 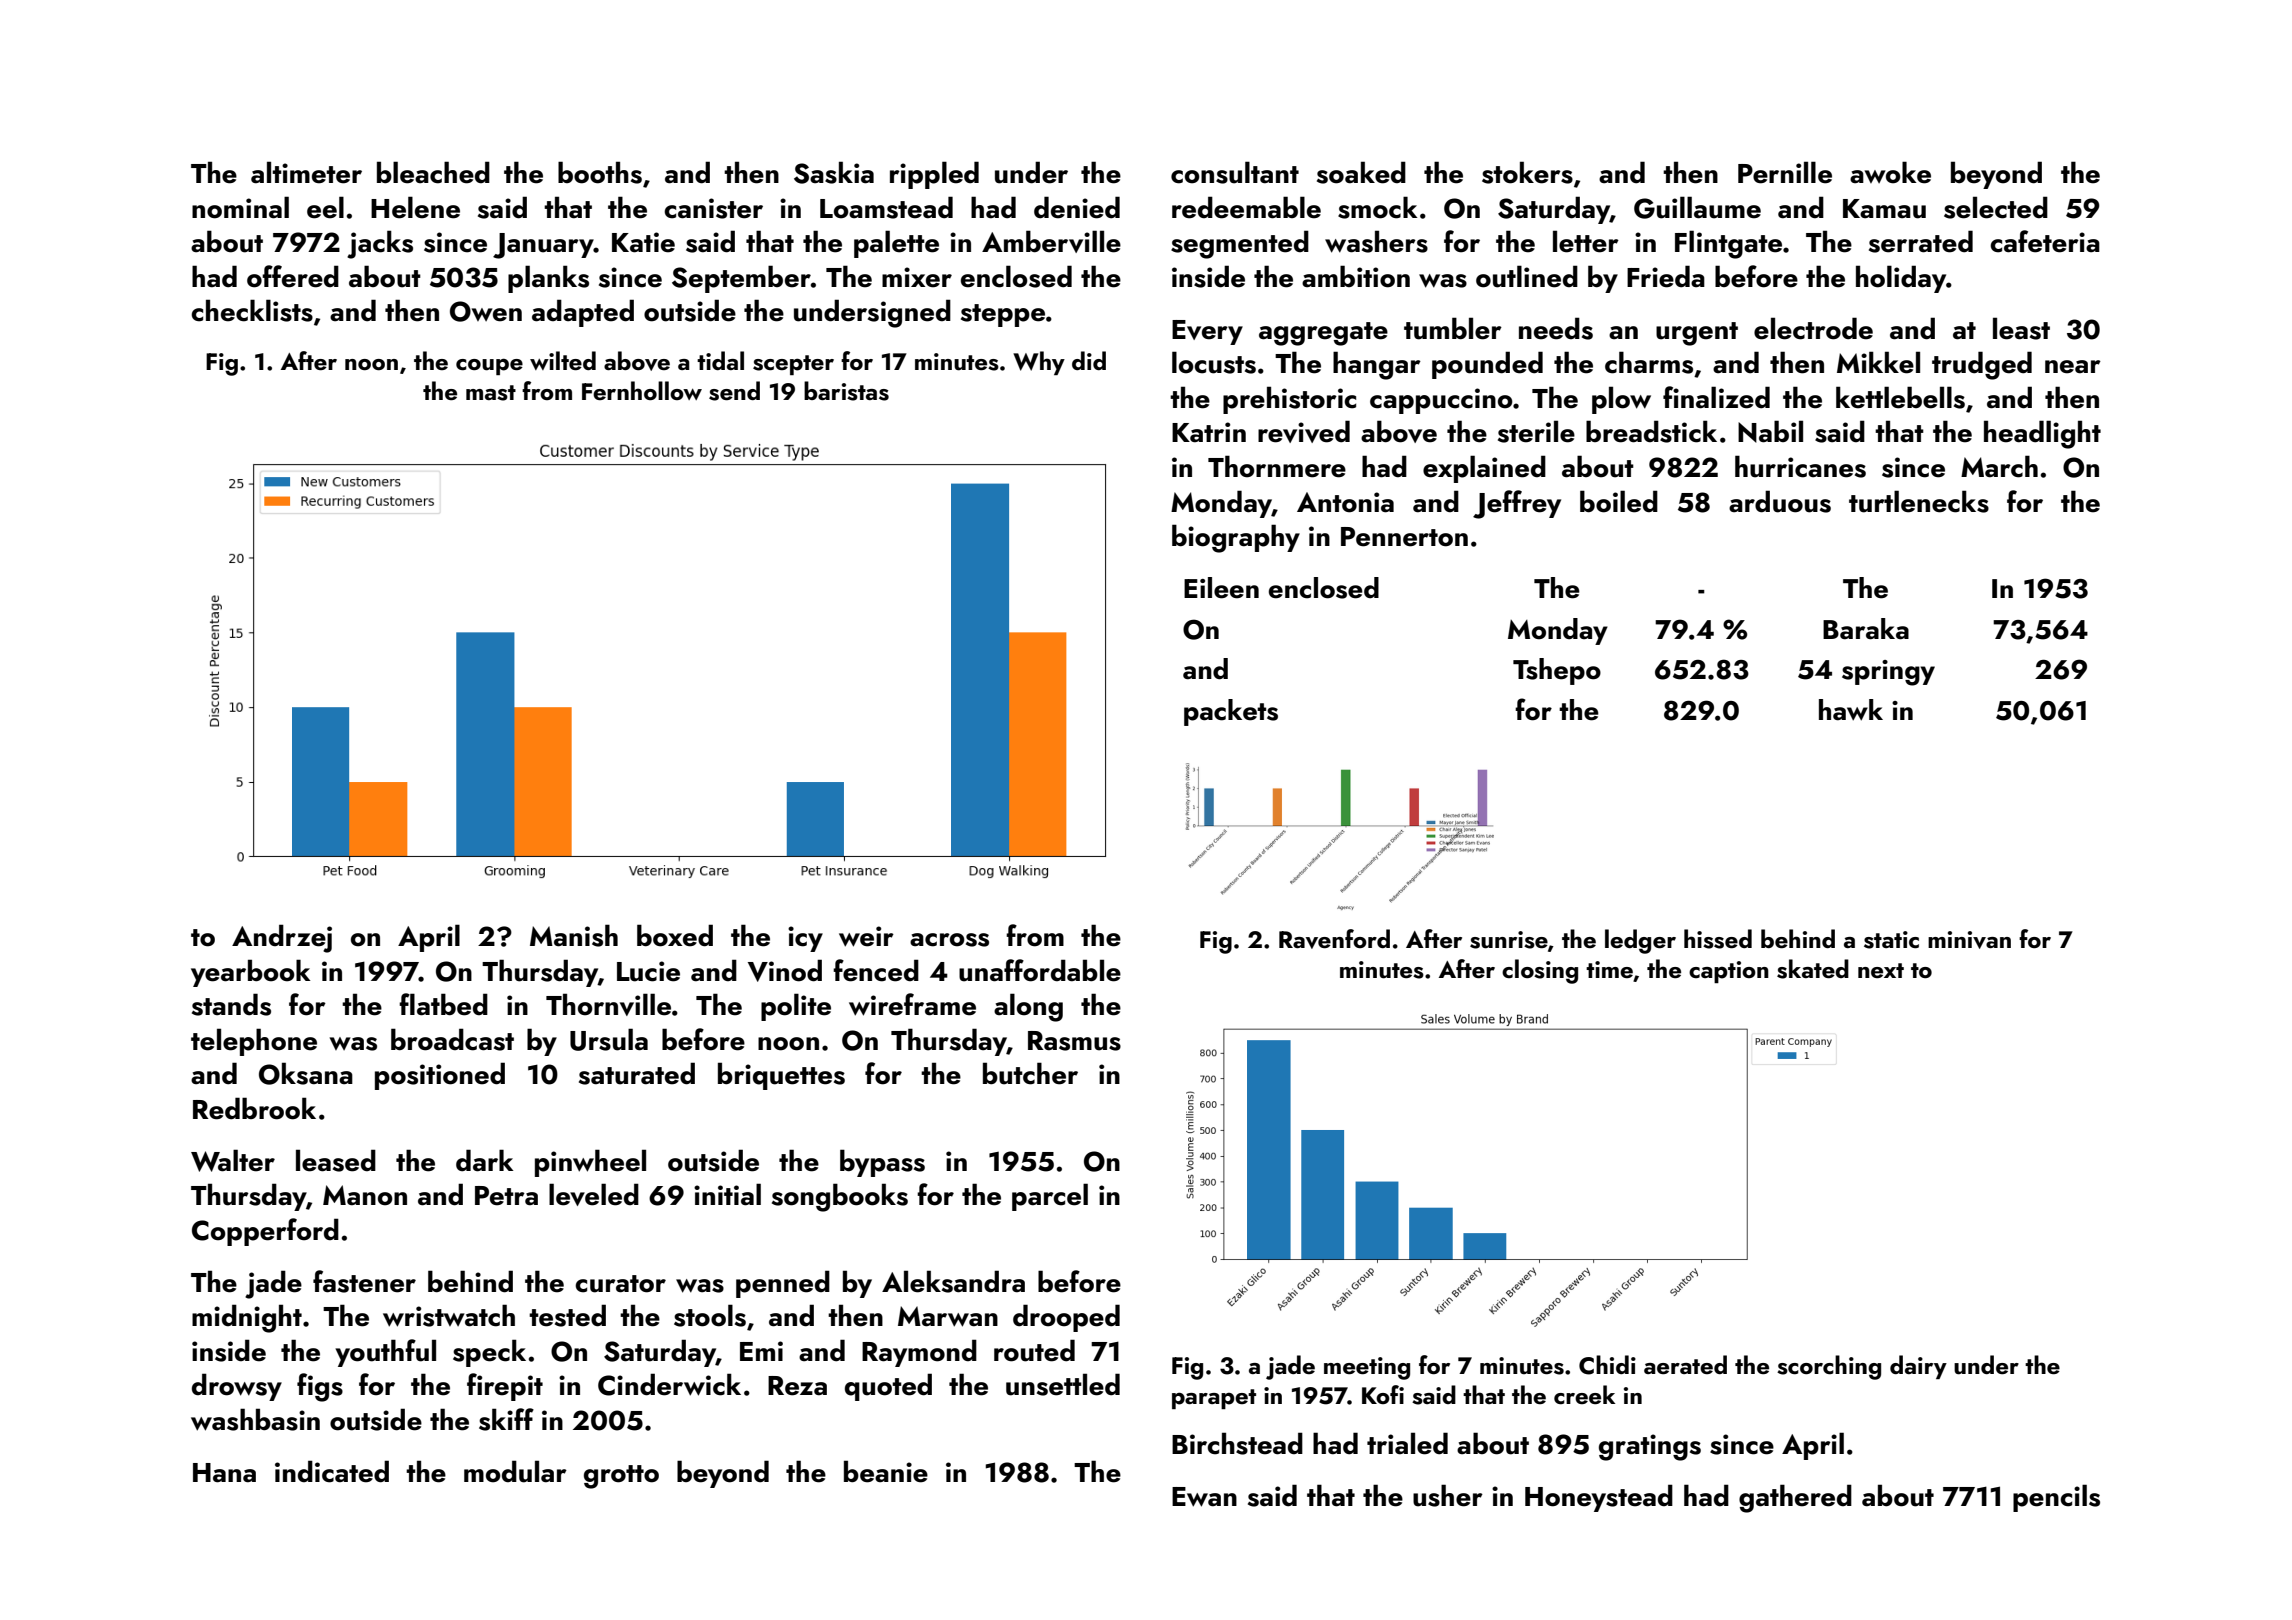 What do you see at coordinates (600, 172) in the screenshot?
I see `booths` at bounding box center [600, 172].
